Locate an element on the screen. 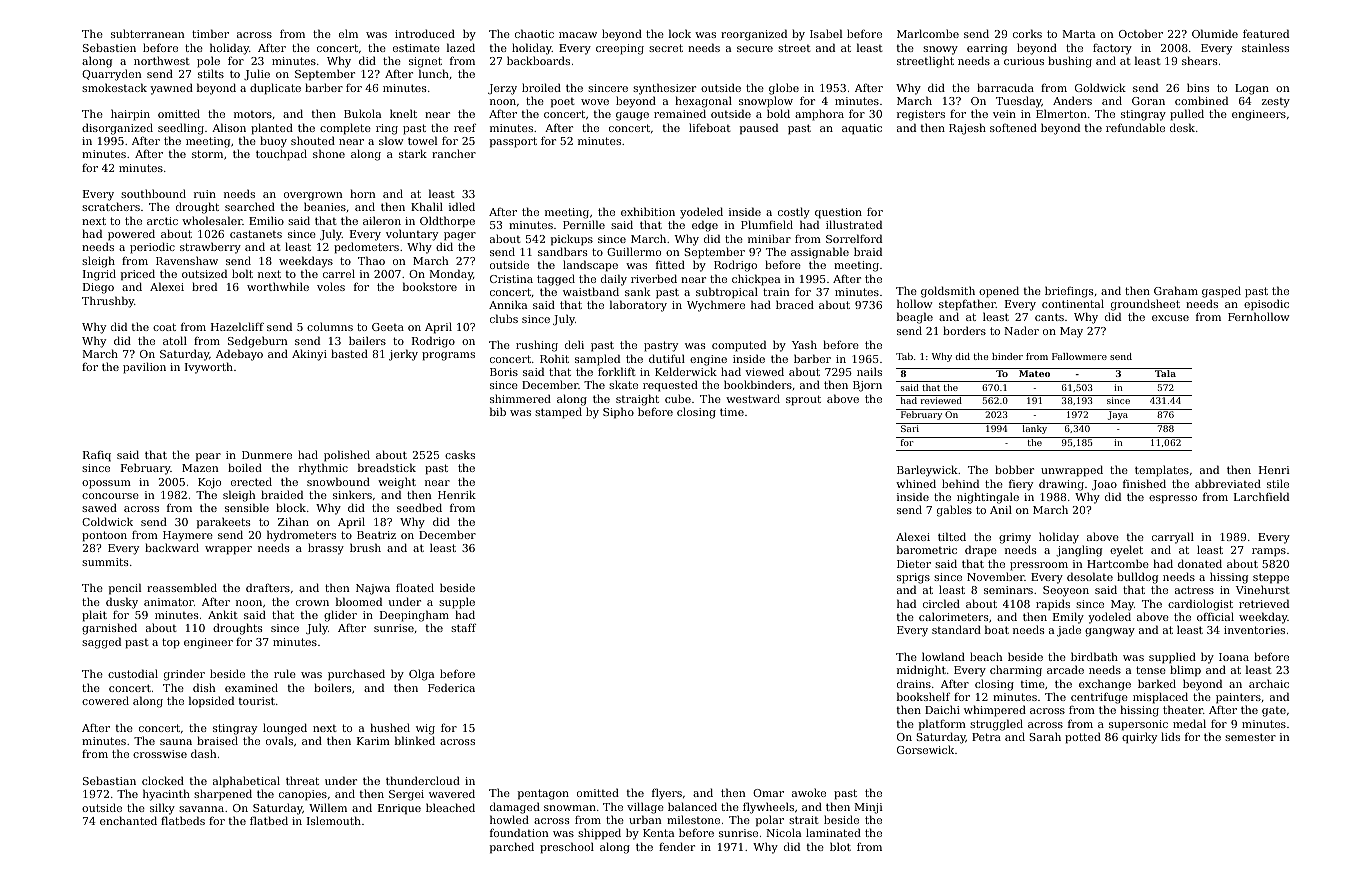 The width and height of the screenshot is (1372, 887). reorganized is located at coordinates (754, 35).
